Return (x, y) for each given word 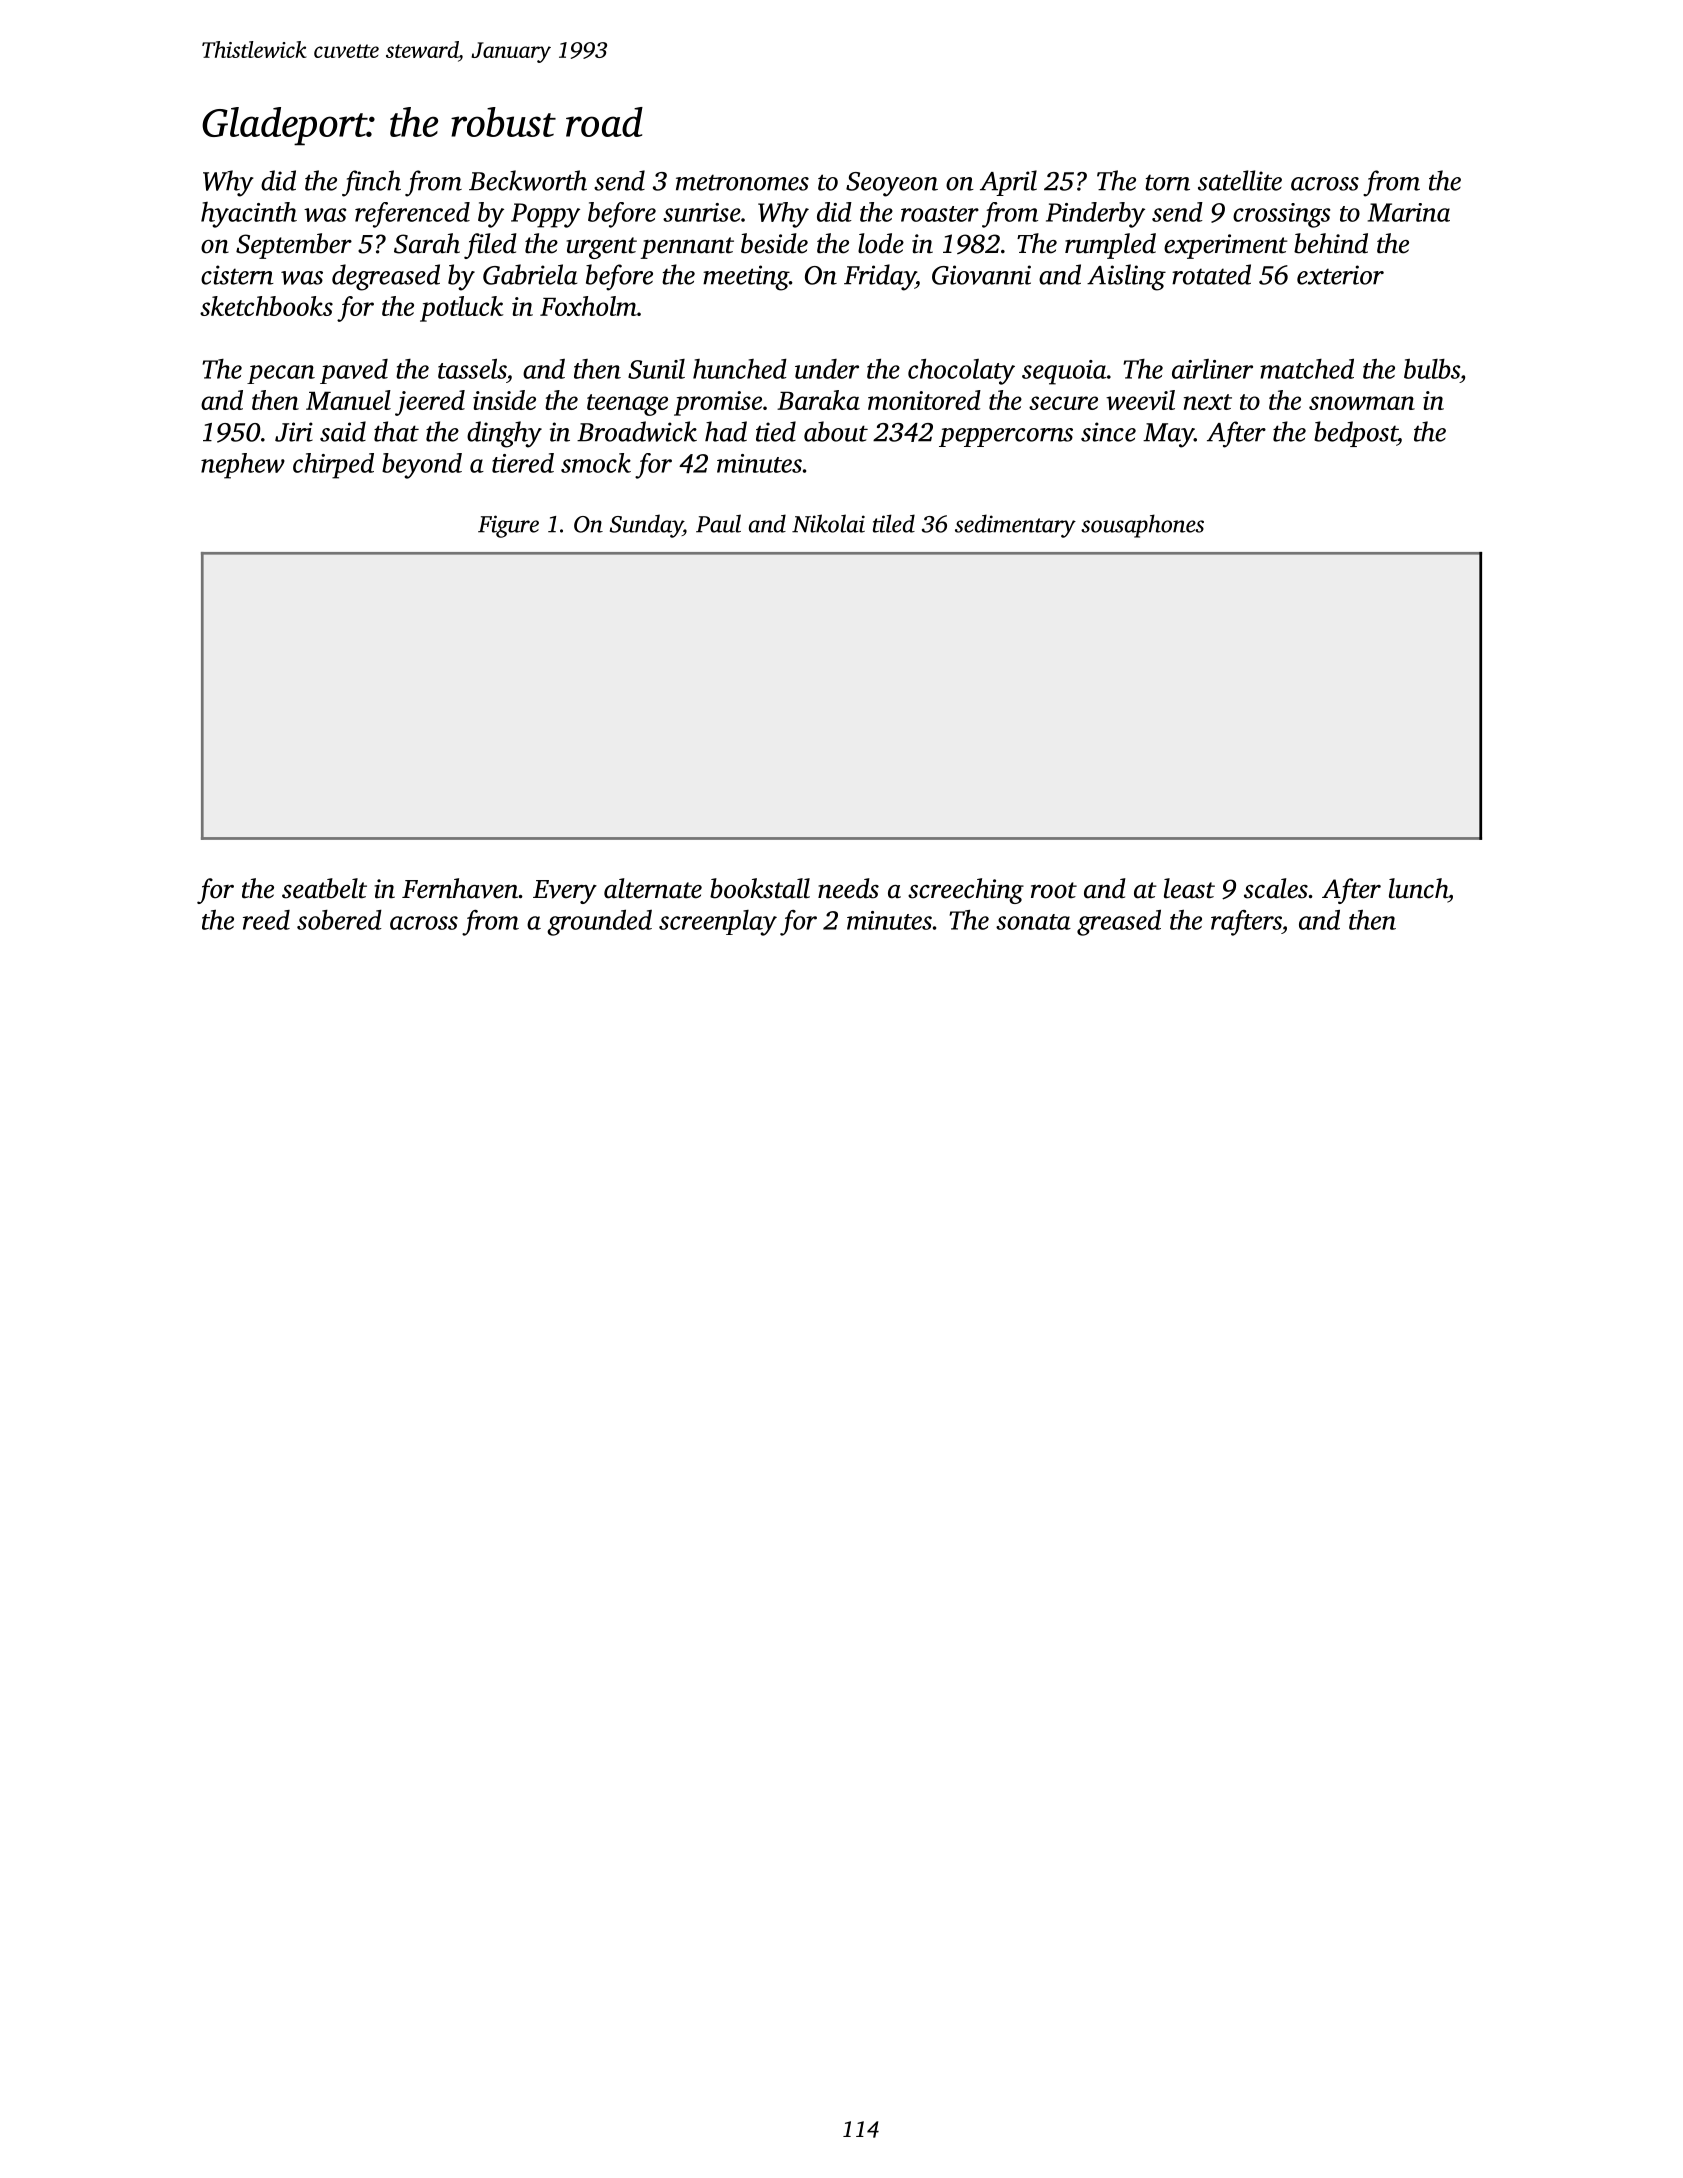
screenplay (718, 923)
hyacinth (249, 215)
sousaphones (1142, 526)
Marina (1409, 212)
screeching (966, 891)
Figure (508, 526)
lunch (1418, 888)
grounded (599, 923)
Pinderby (1095, 215)
